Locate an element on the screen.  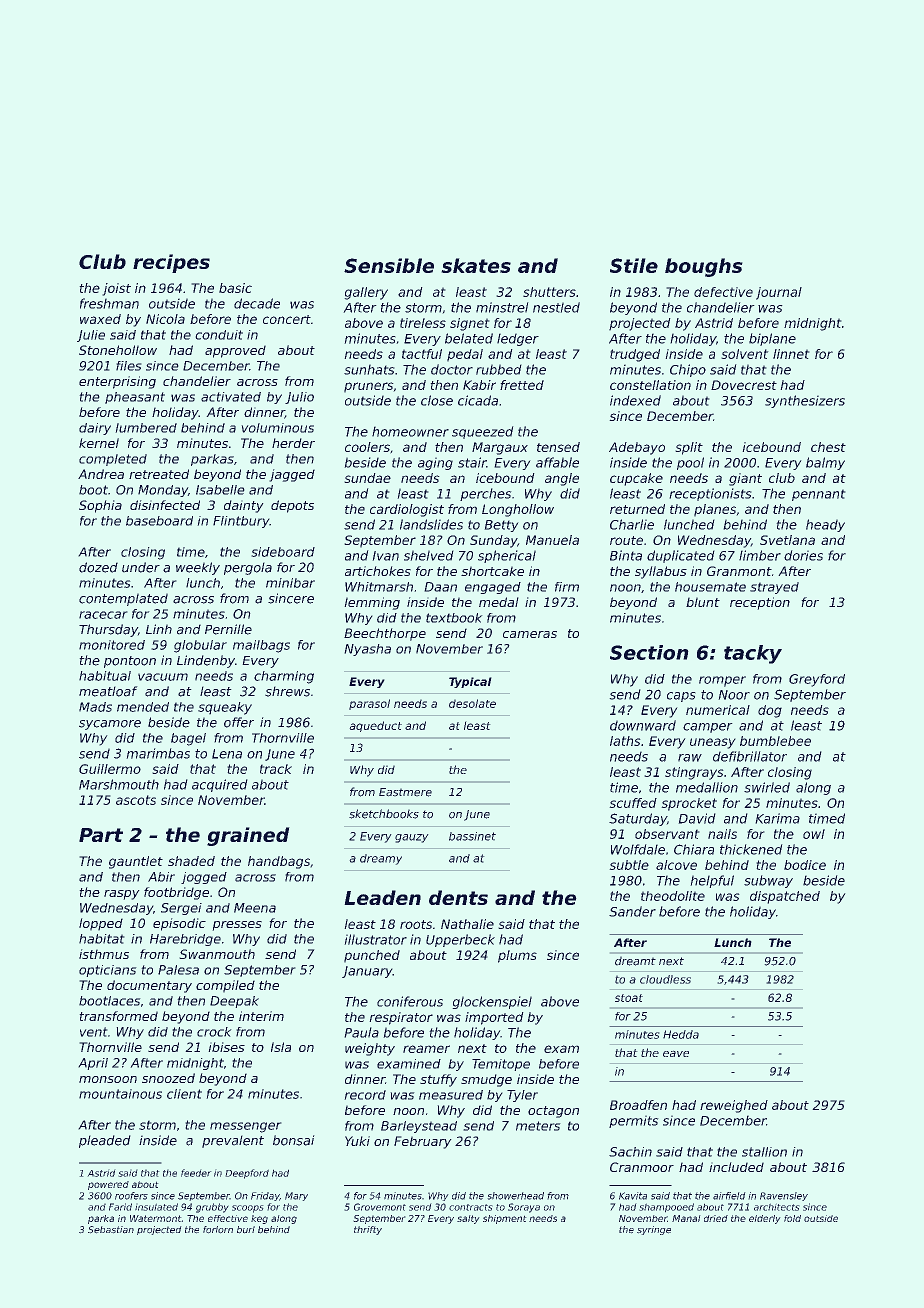
stallion is located at coordinates (764, 1152).
